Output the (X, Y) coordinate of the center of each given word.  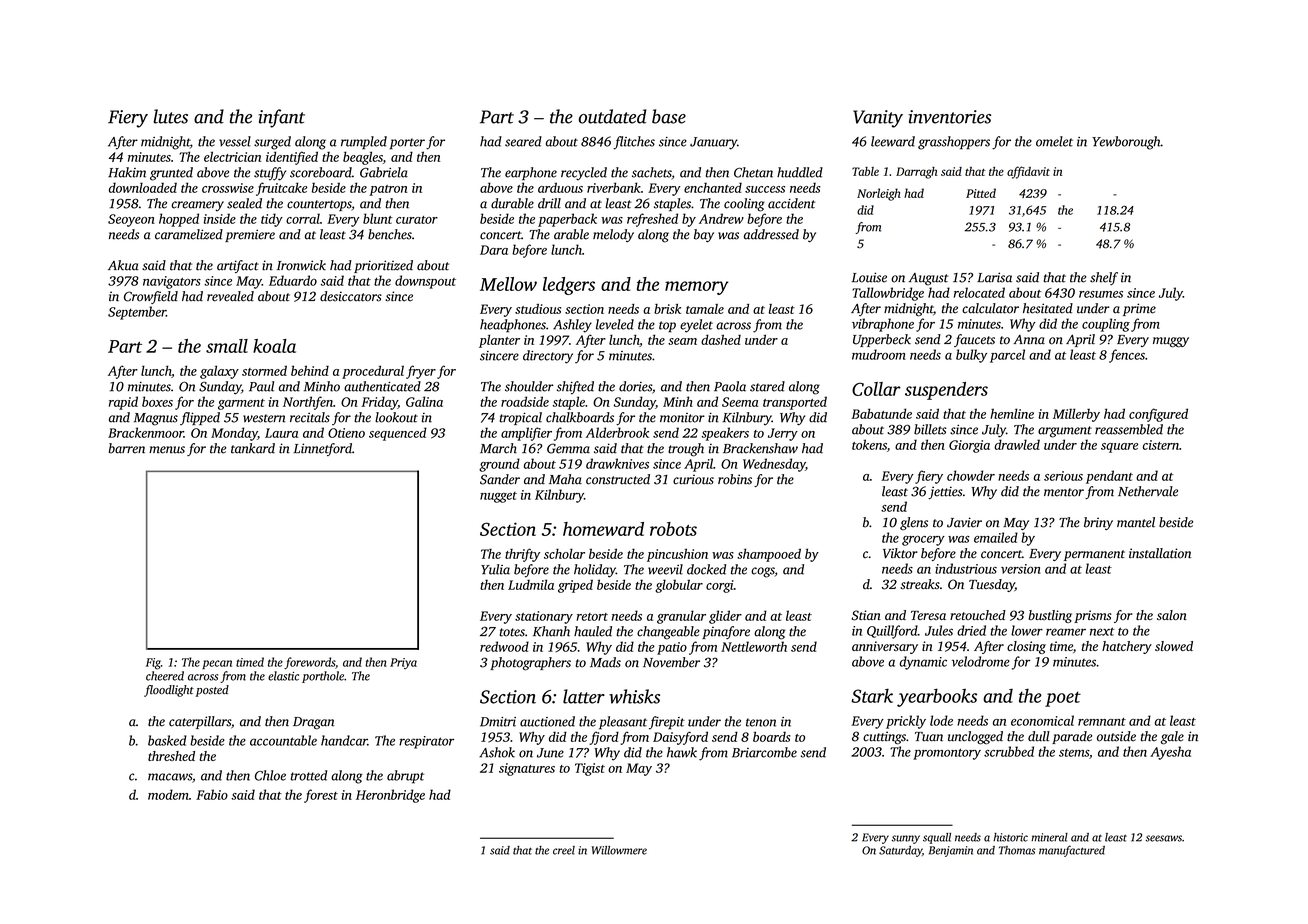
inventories (950, 117)
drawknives (617, 463)
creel (564, 850)
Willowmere (619, 850)
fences (1127, 356)
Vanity (878, 119)
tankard (253, 448)
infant (281, 118)
